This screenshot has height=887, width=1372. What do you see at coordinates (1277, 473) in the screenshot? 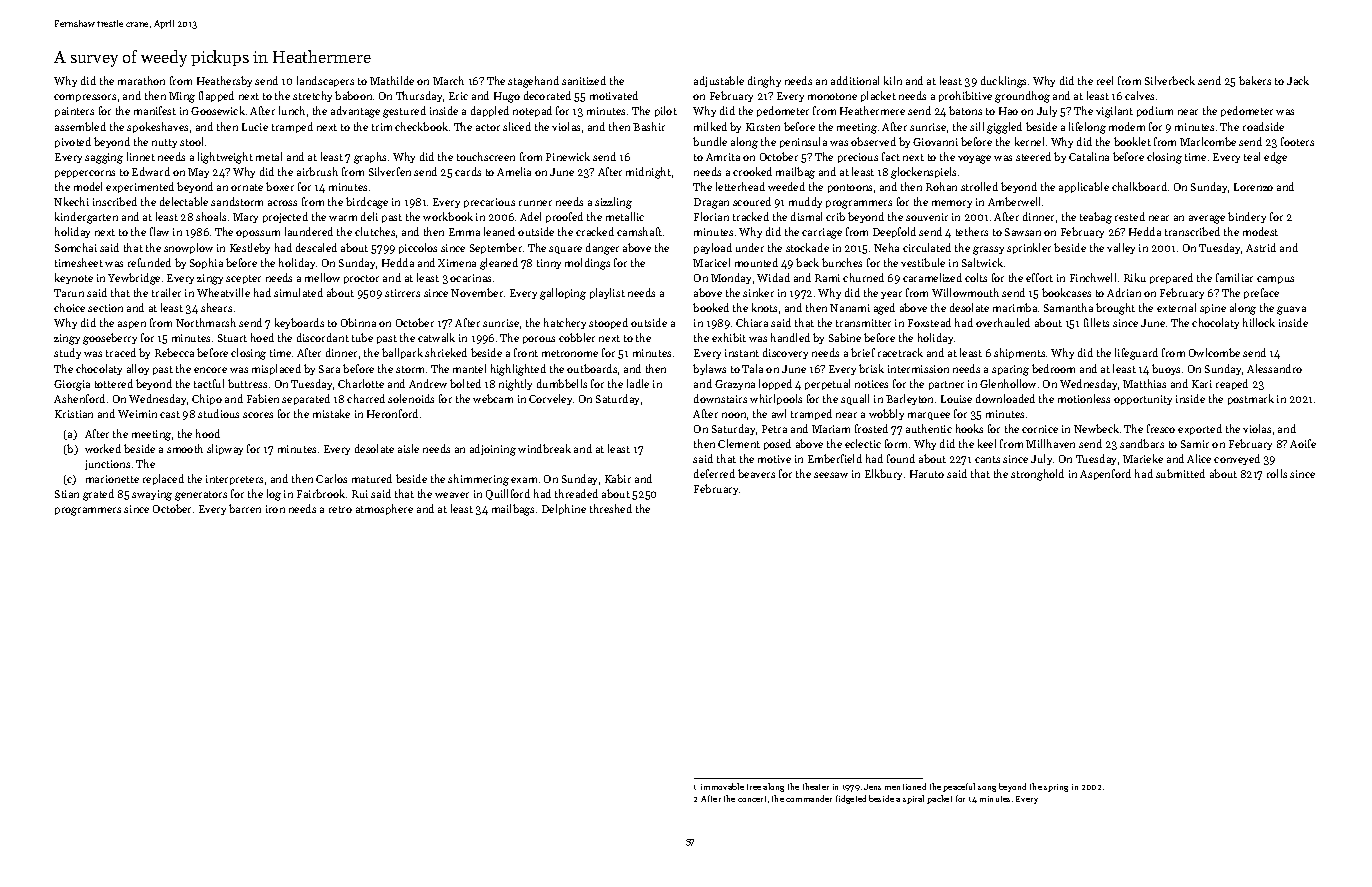
I see `rolls` at bounding box center [1277, 473].
